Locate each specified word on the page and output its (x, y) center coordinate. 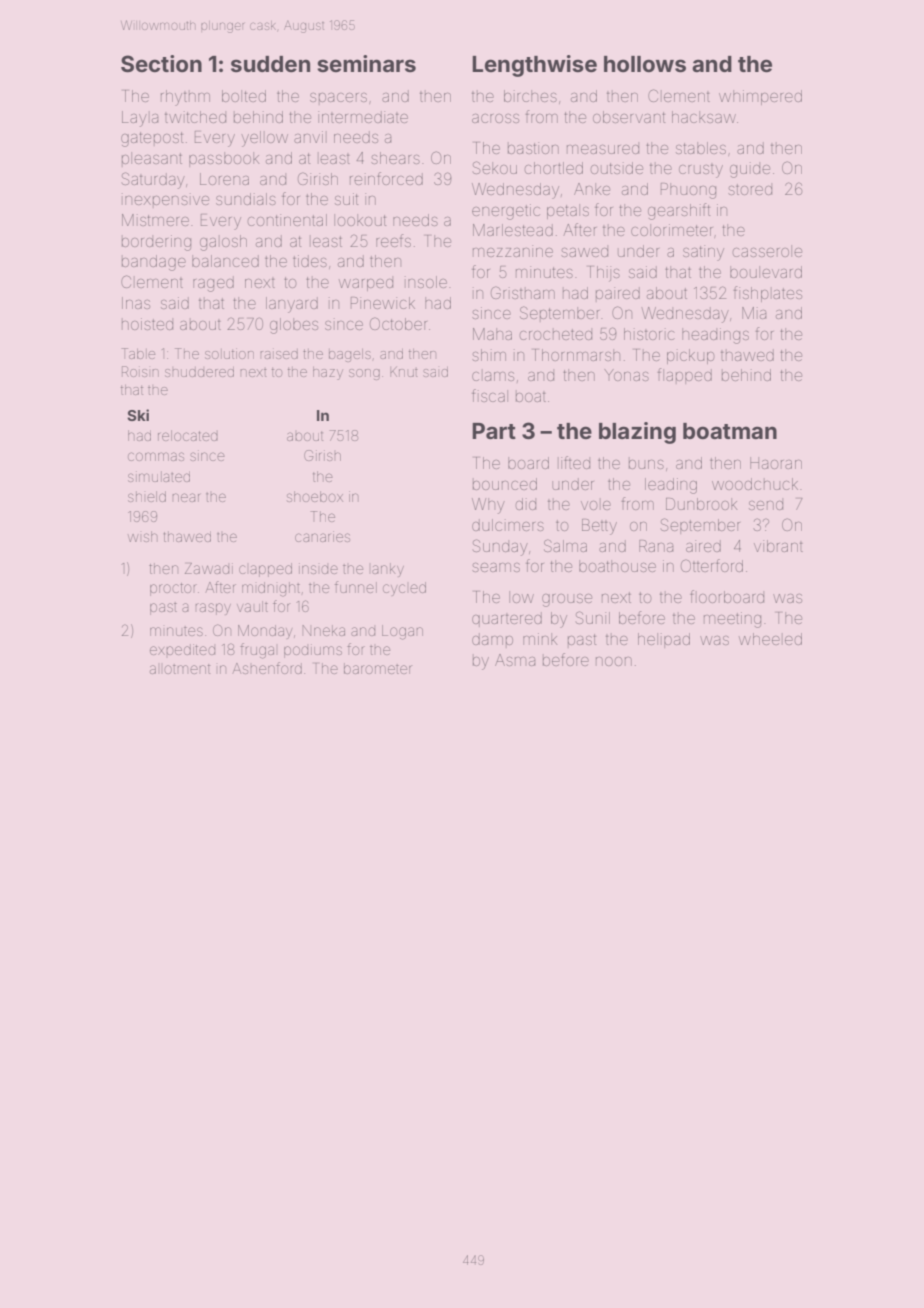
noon (614, 661)
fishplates (767, 294)
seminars (366, 63)
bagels (350, 355)
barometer (378, 668)
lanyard (292, 305)
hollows (645, 64)
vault (252, 606)
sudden (270, 64)
